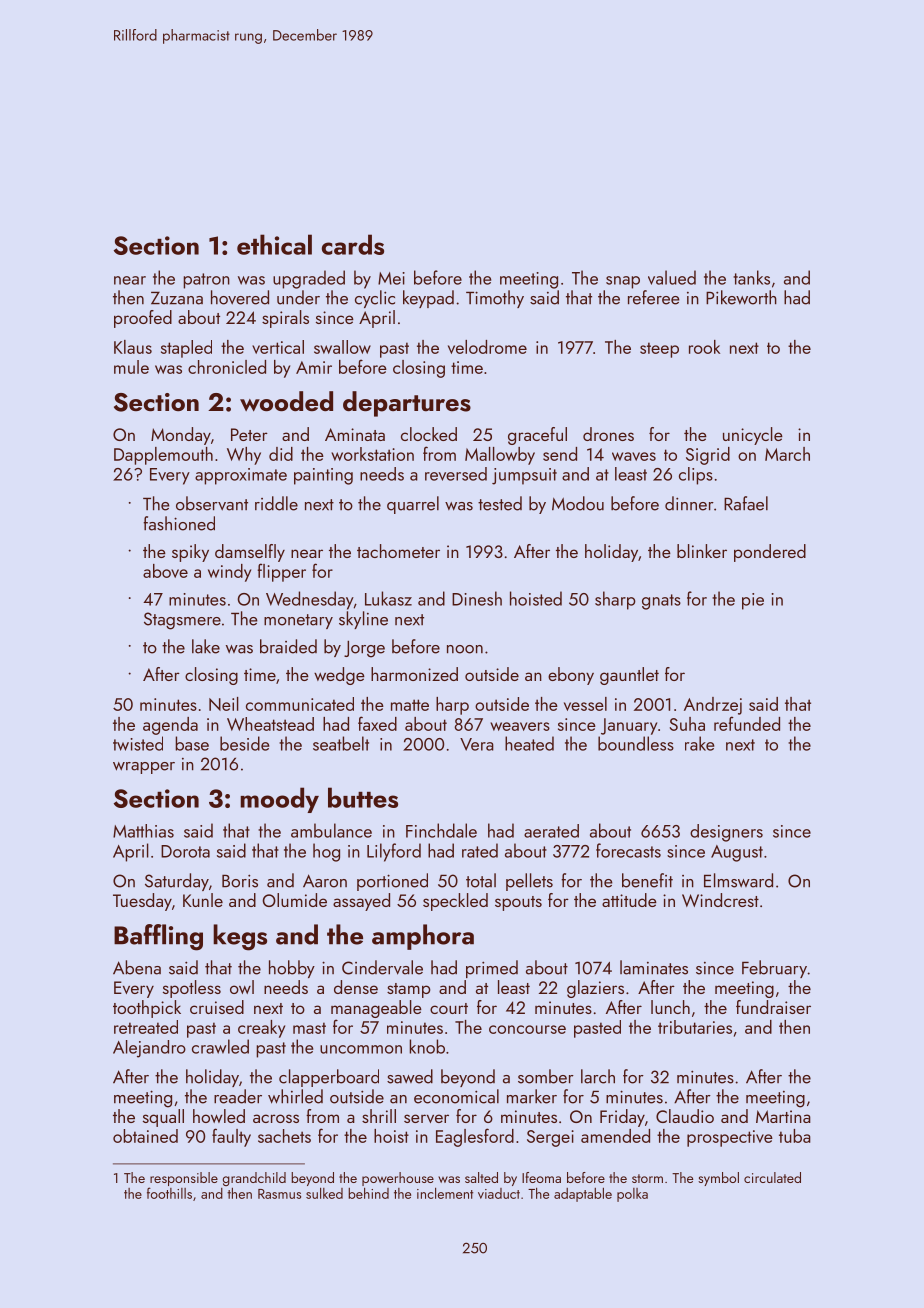 The height and width of the image is (1308, 924). What do you see at coordinates (772, 1177) in the image?
I see `circulated` at bounding box center [772, 1177].
